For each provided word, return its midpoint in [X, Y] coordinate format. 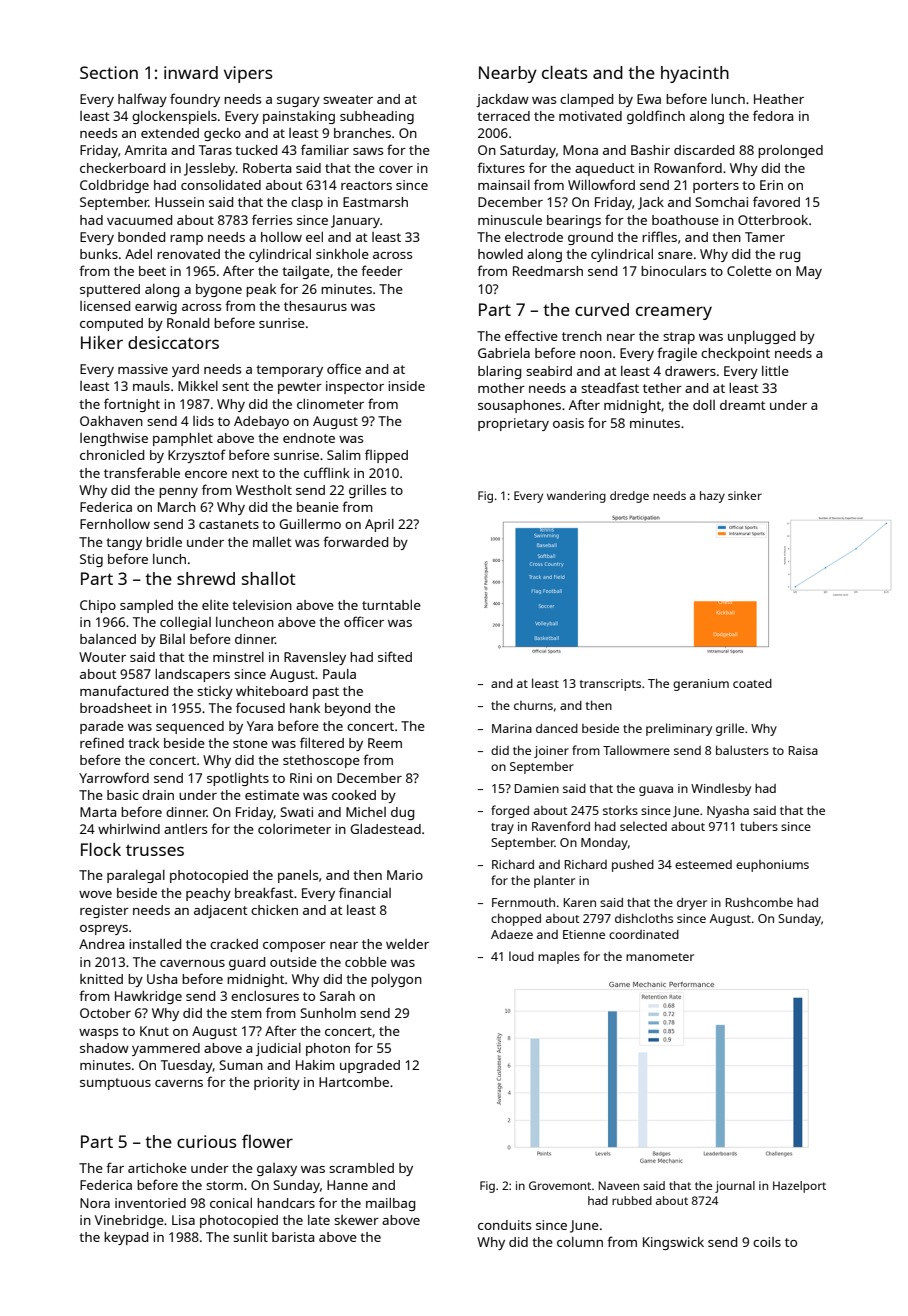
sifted [395, 656]
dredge [629, 497]
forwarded [355, 541]
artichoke [157, 1168]
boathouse [685, 220]
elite [215, 605]
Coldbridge [114, 186]
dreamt [743, 405]
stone [250, 743]
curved [602, 309]
